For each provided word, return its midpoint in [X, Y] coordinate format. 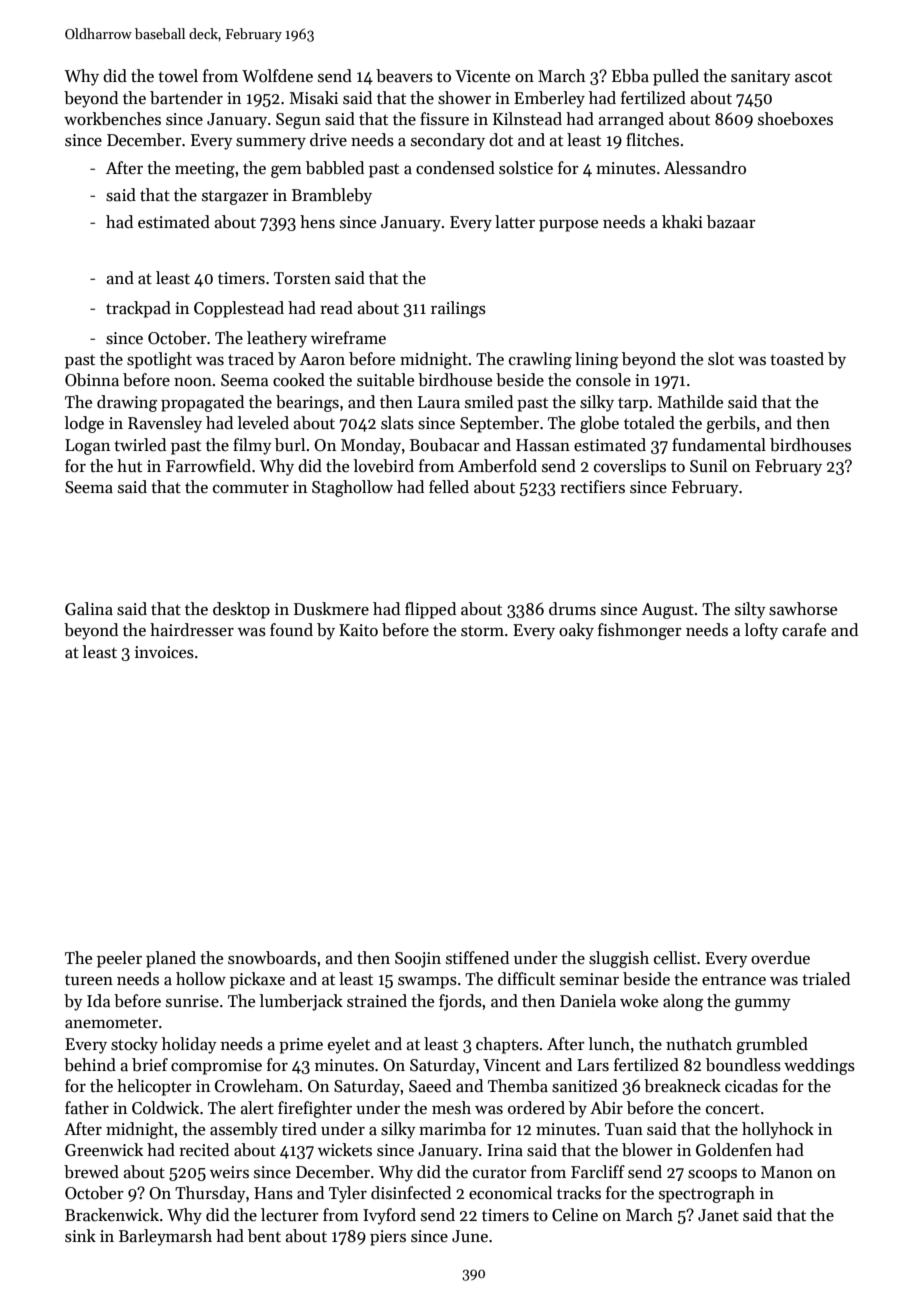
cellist [675, 958]
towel [178, 75]
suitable [385, 380]
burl [290, 445]
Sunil [708, 466]
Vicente [482, 76]
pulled [676, 77]
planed [171, 959]
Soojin [418, 960]
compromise [216, 1067]
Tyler [348, 1194]
